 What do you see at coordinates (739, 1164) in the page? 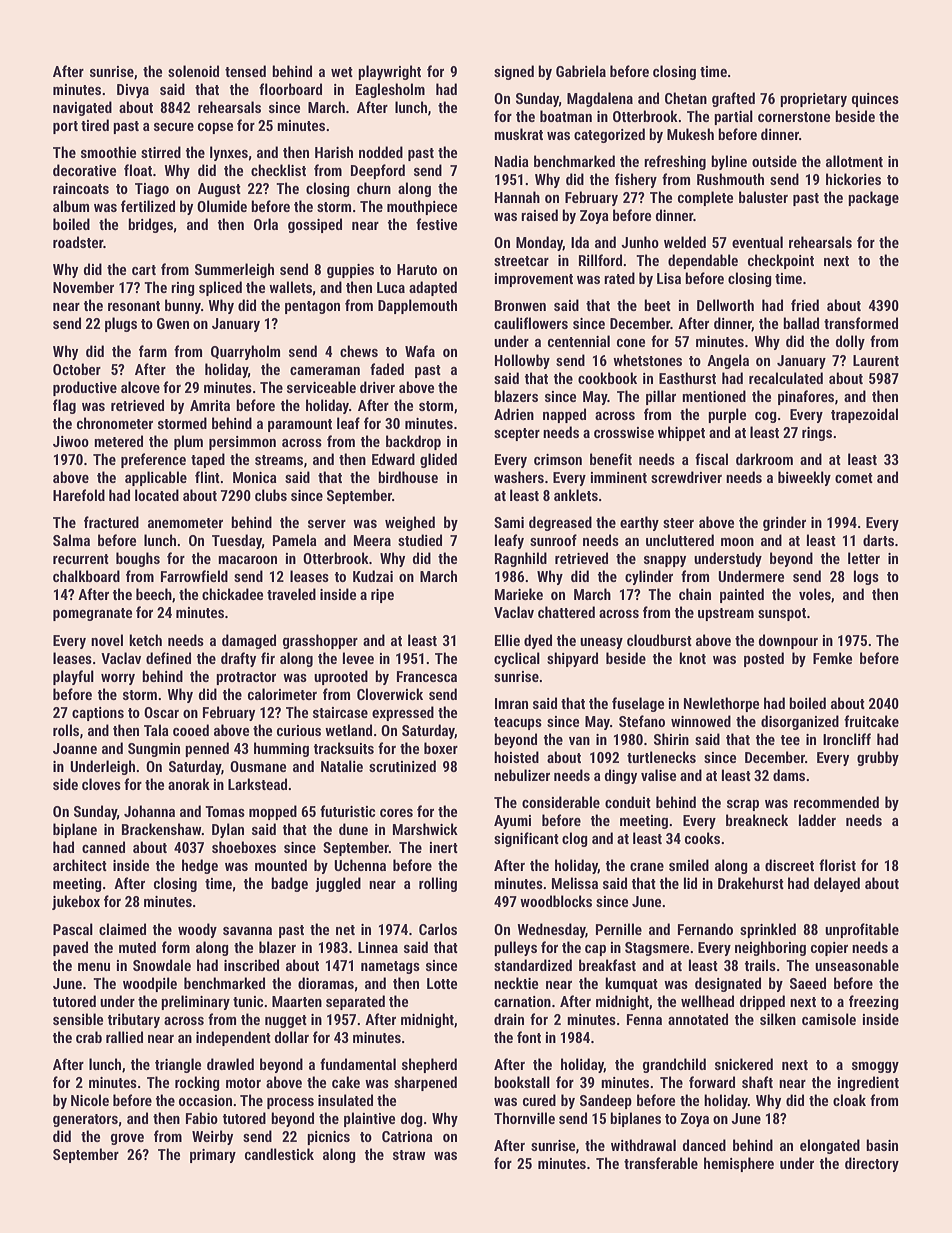
I see `hemisphere` at bounding box center [739, 1164].
